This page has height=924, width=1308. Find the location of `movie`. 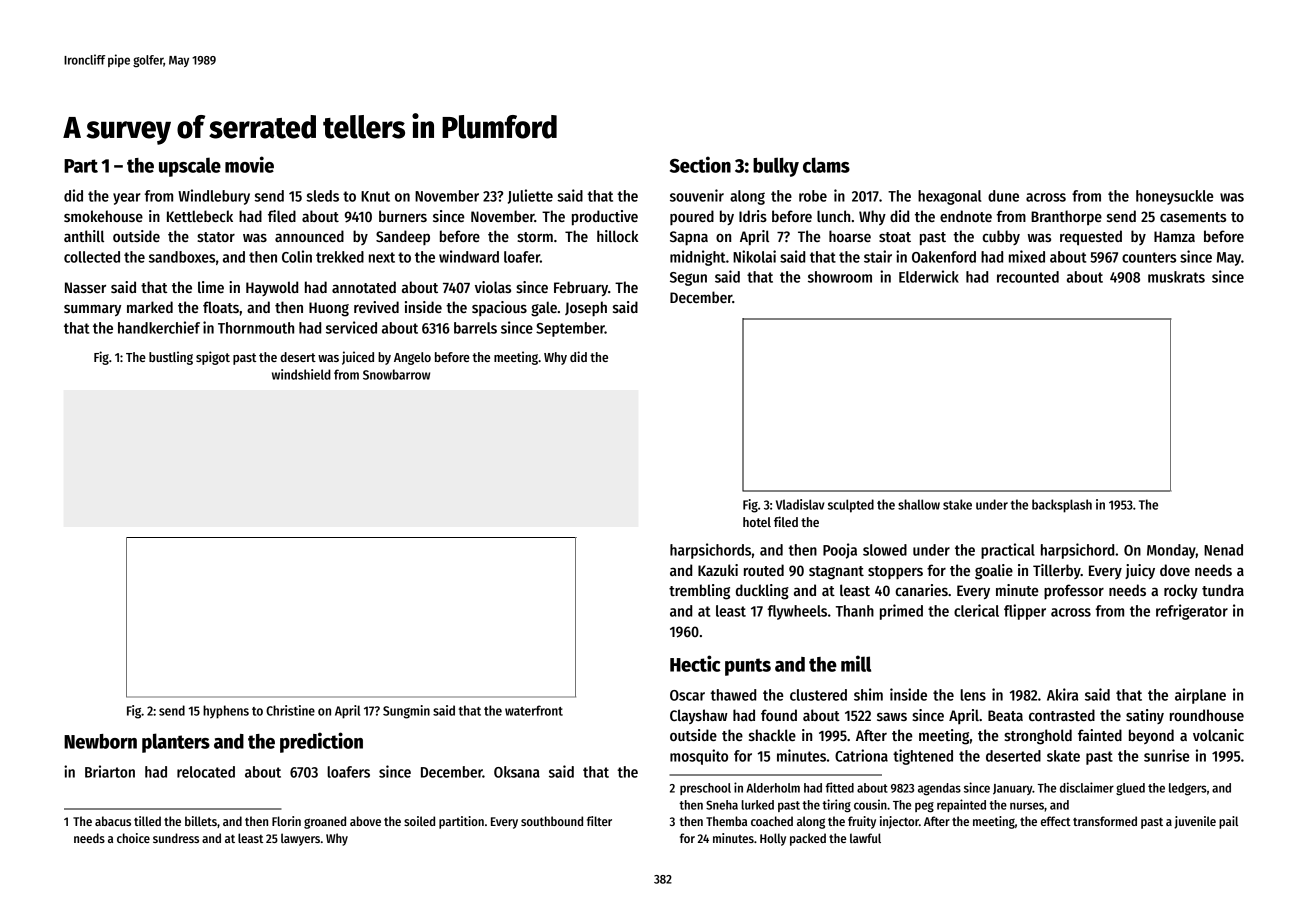

movie is located at coordinates (249, 164).
